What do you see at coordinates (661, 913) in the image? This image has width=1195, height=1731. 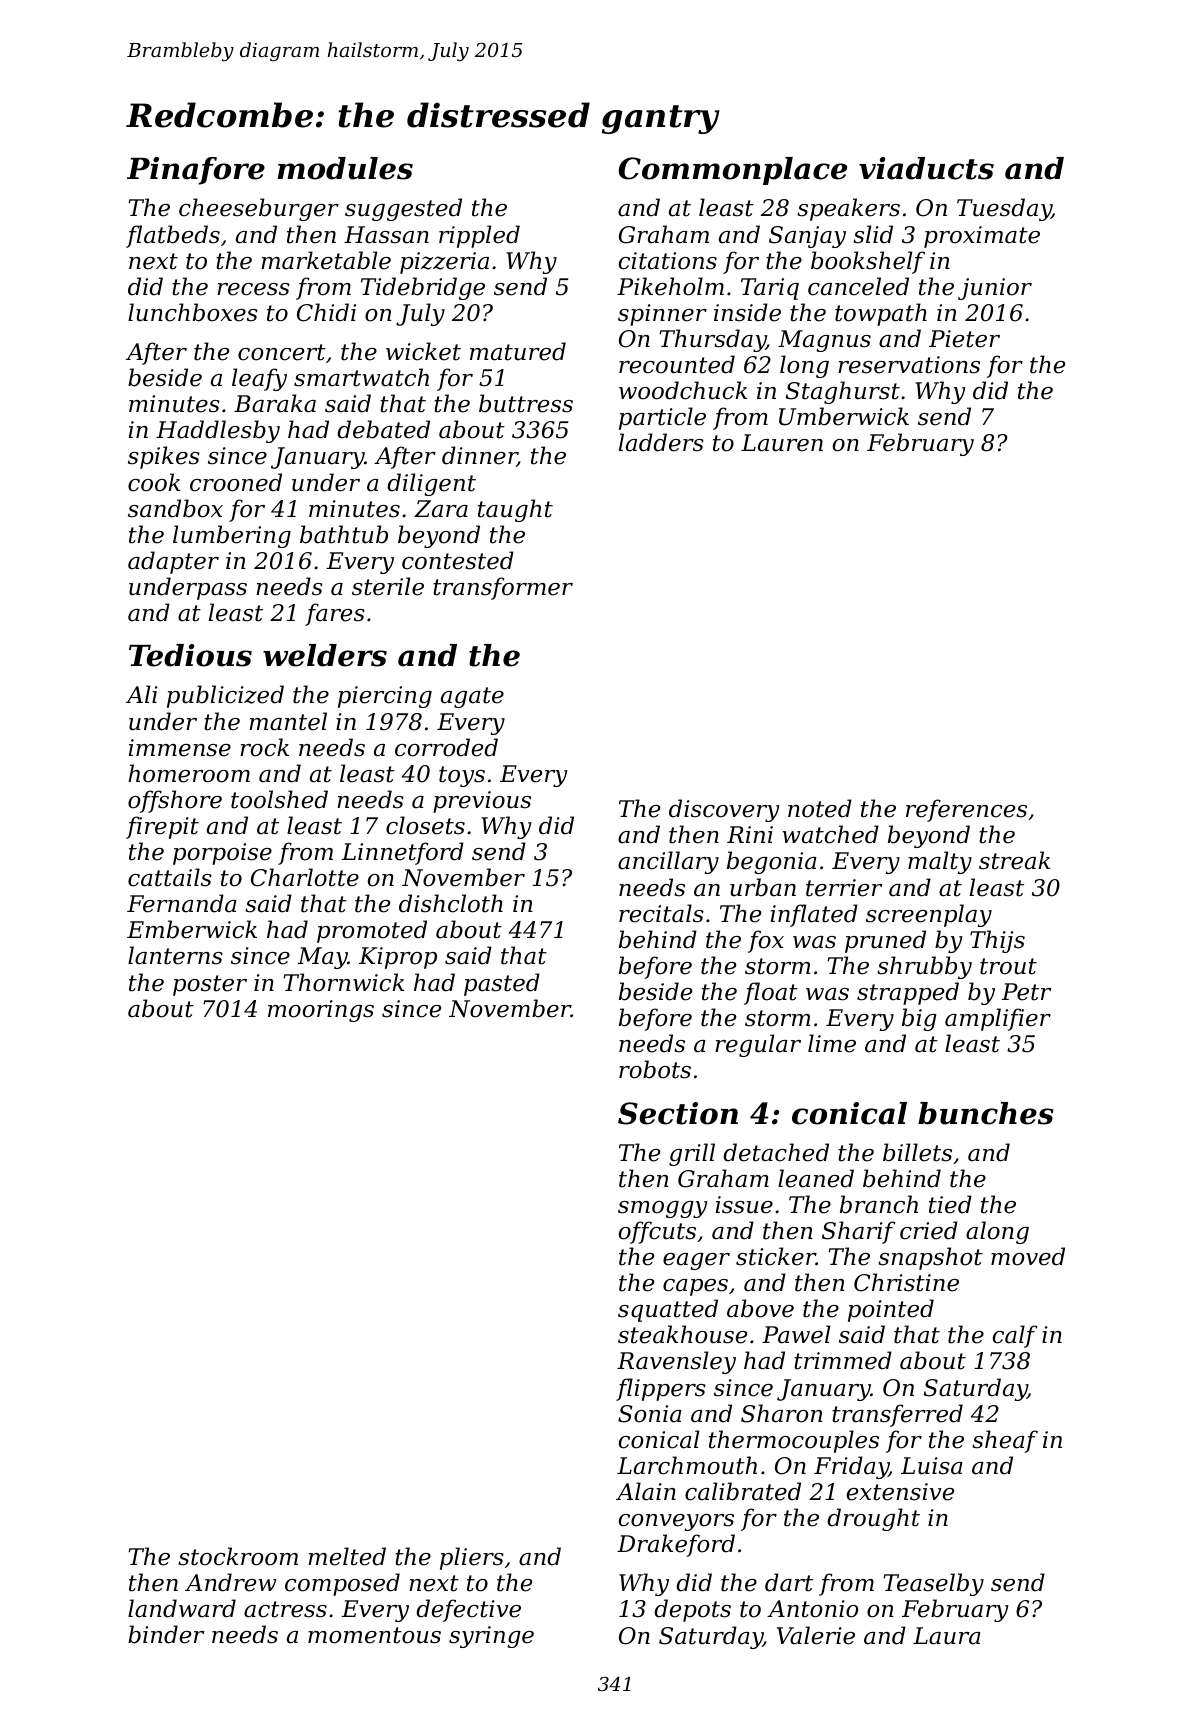 I see `recitals` at bounding box center [661, 913].
